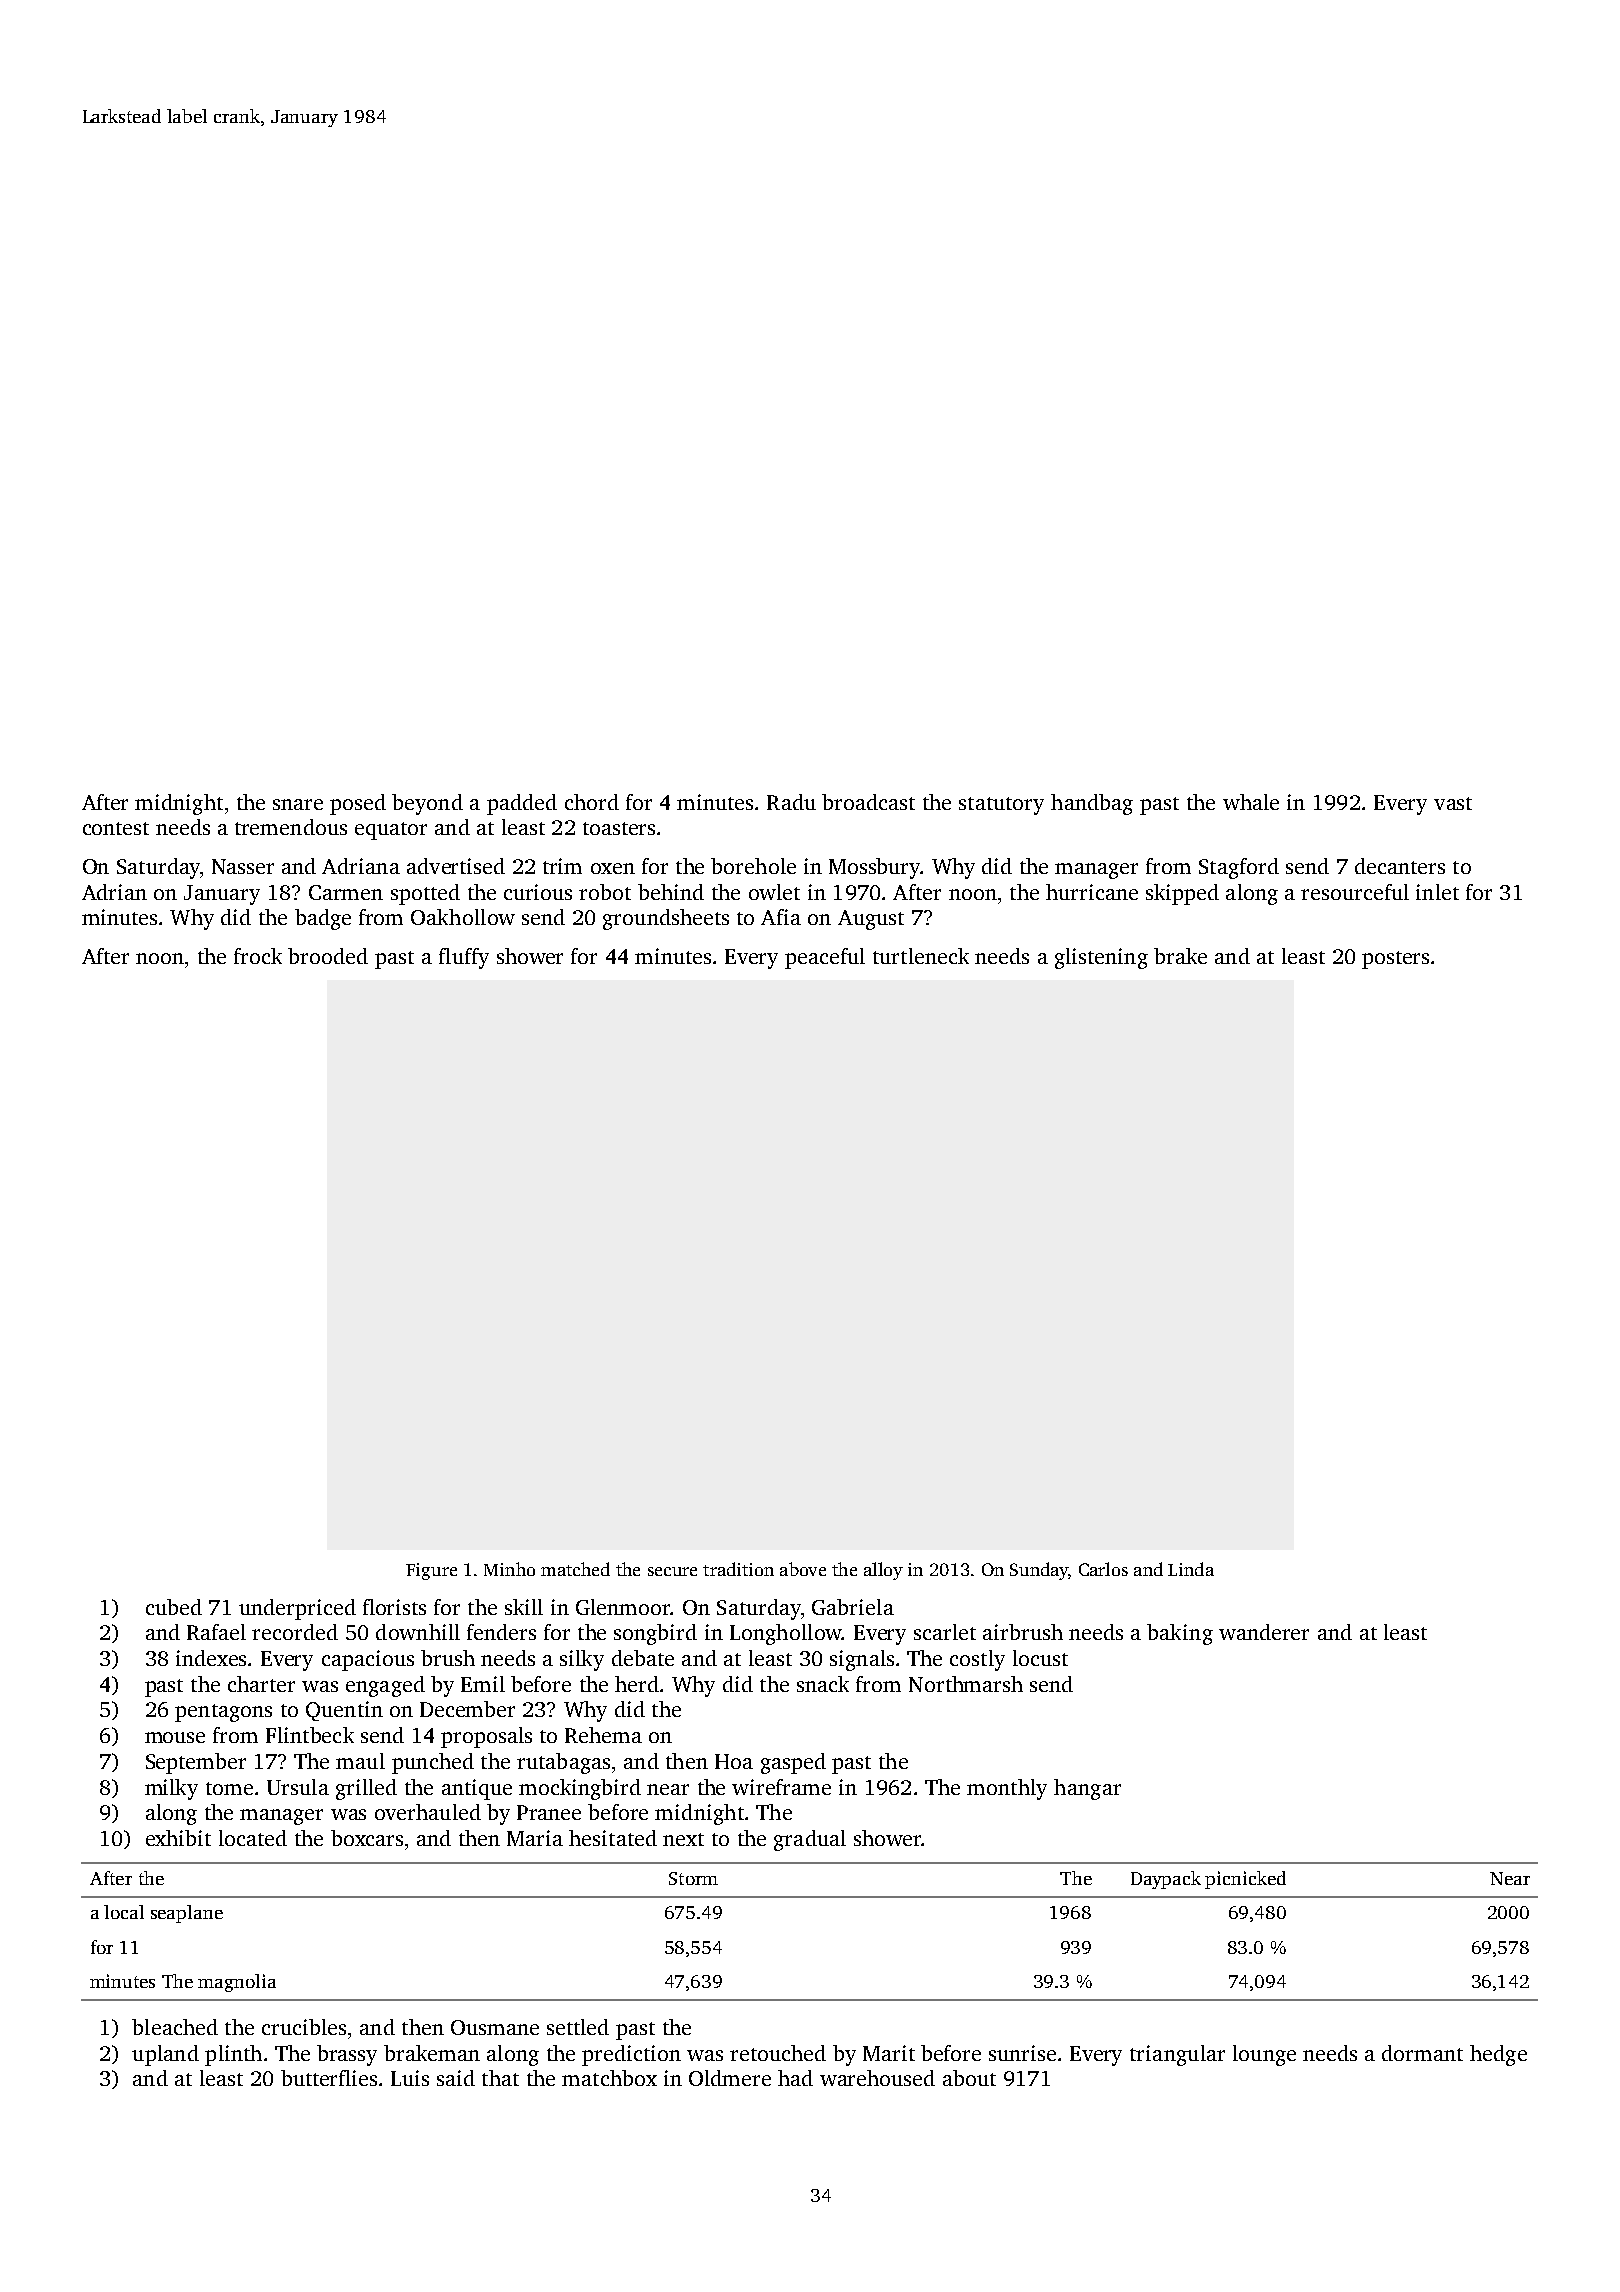 The height and width of the image is (2292, 1620). Describe the element at coordinates (464, 958) in the image. I see `fluffy` at that location.
